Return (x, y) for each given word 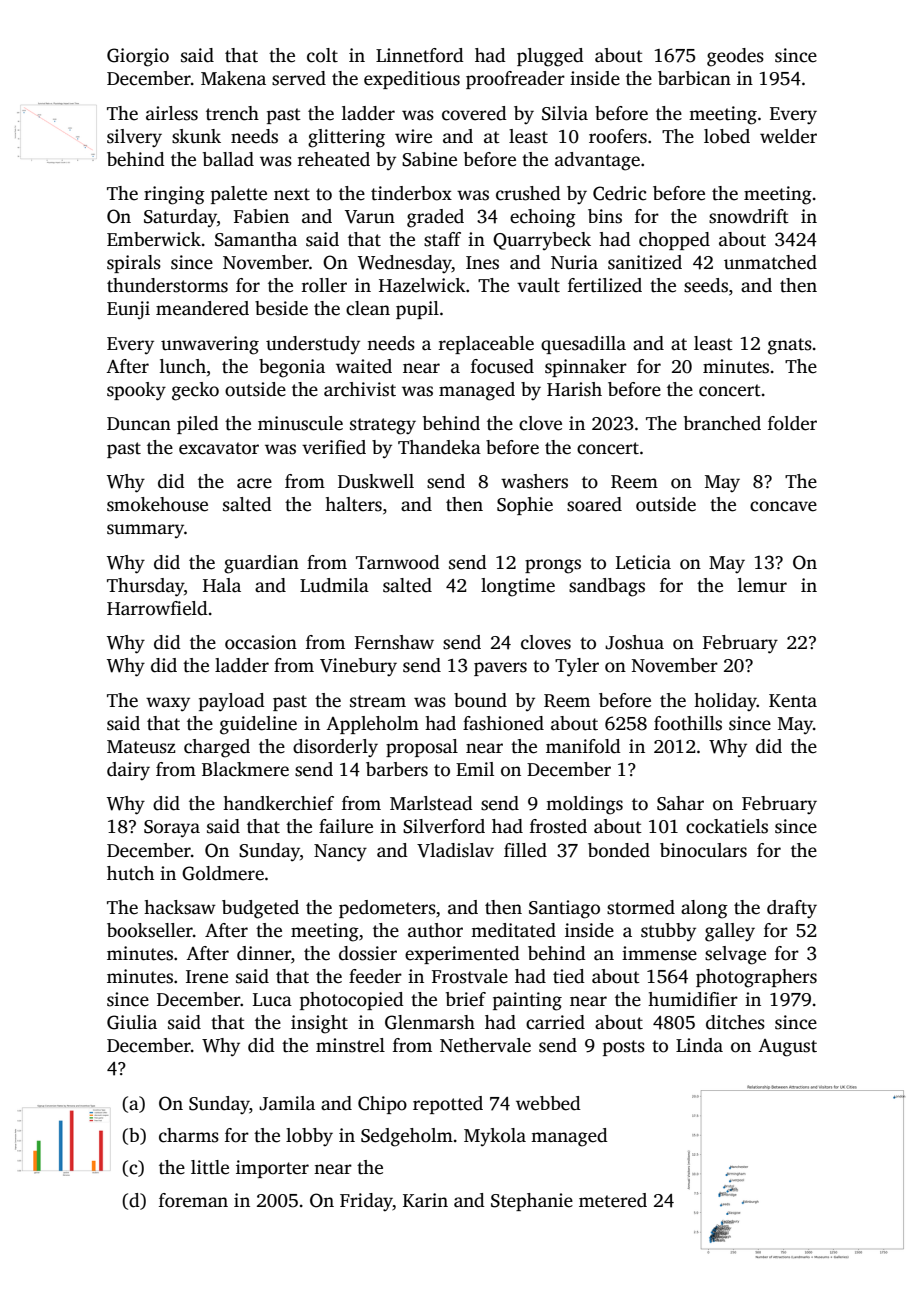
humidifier (693, 999)
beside (281, 308)
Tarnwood (398, 562)
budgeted (260, 909)
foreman (193, 1200)
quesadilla (583, 345)
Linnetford (420, 55)
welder (788, 136)
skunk (196, 136)
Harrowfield (157, 608)
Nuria (574, 262)
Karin (425, 1200)
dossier (368, 953)
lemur (762, 585)
